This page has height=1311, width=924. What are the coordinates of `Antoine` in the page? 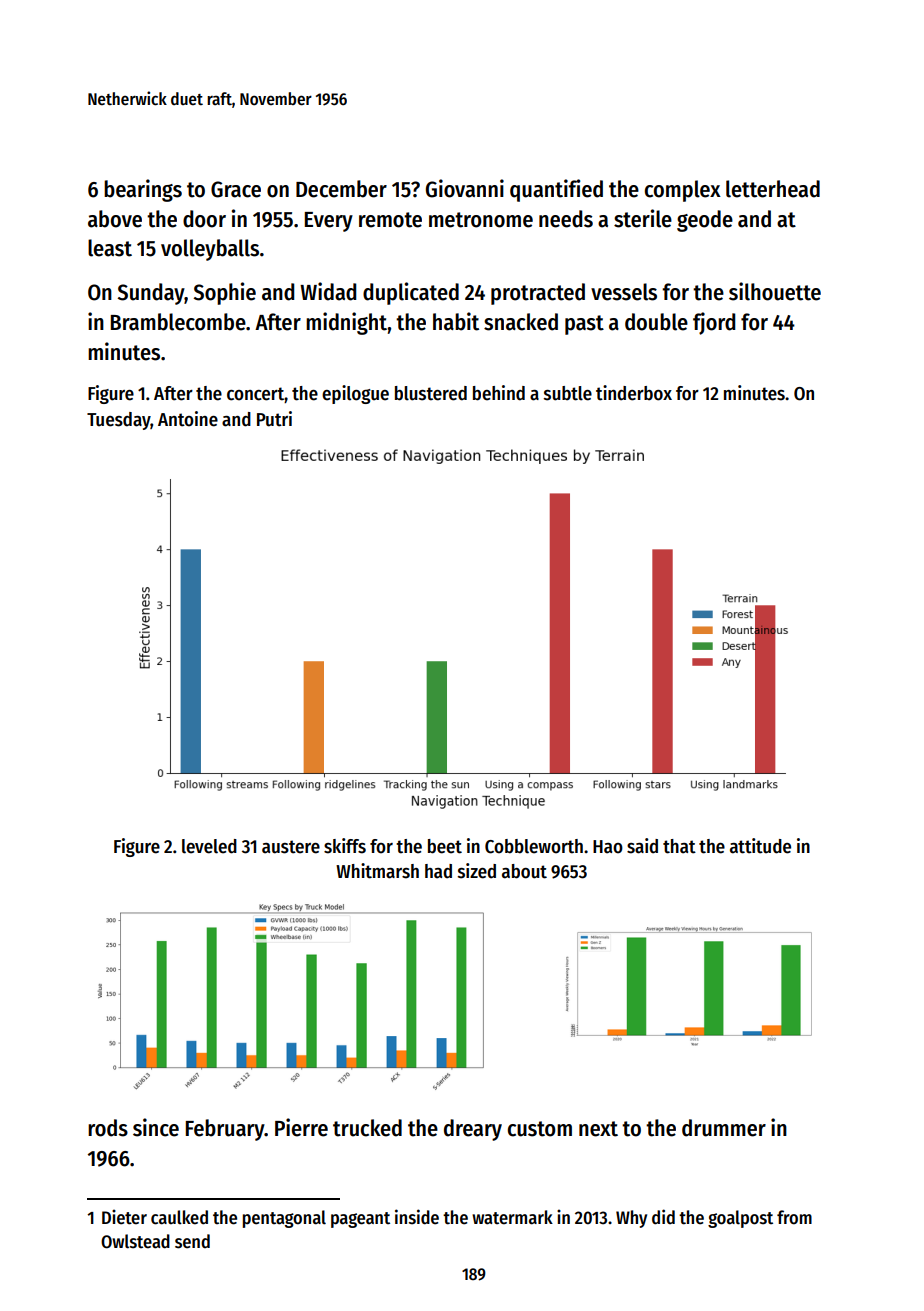 It's located at (188, 419).
